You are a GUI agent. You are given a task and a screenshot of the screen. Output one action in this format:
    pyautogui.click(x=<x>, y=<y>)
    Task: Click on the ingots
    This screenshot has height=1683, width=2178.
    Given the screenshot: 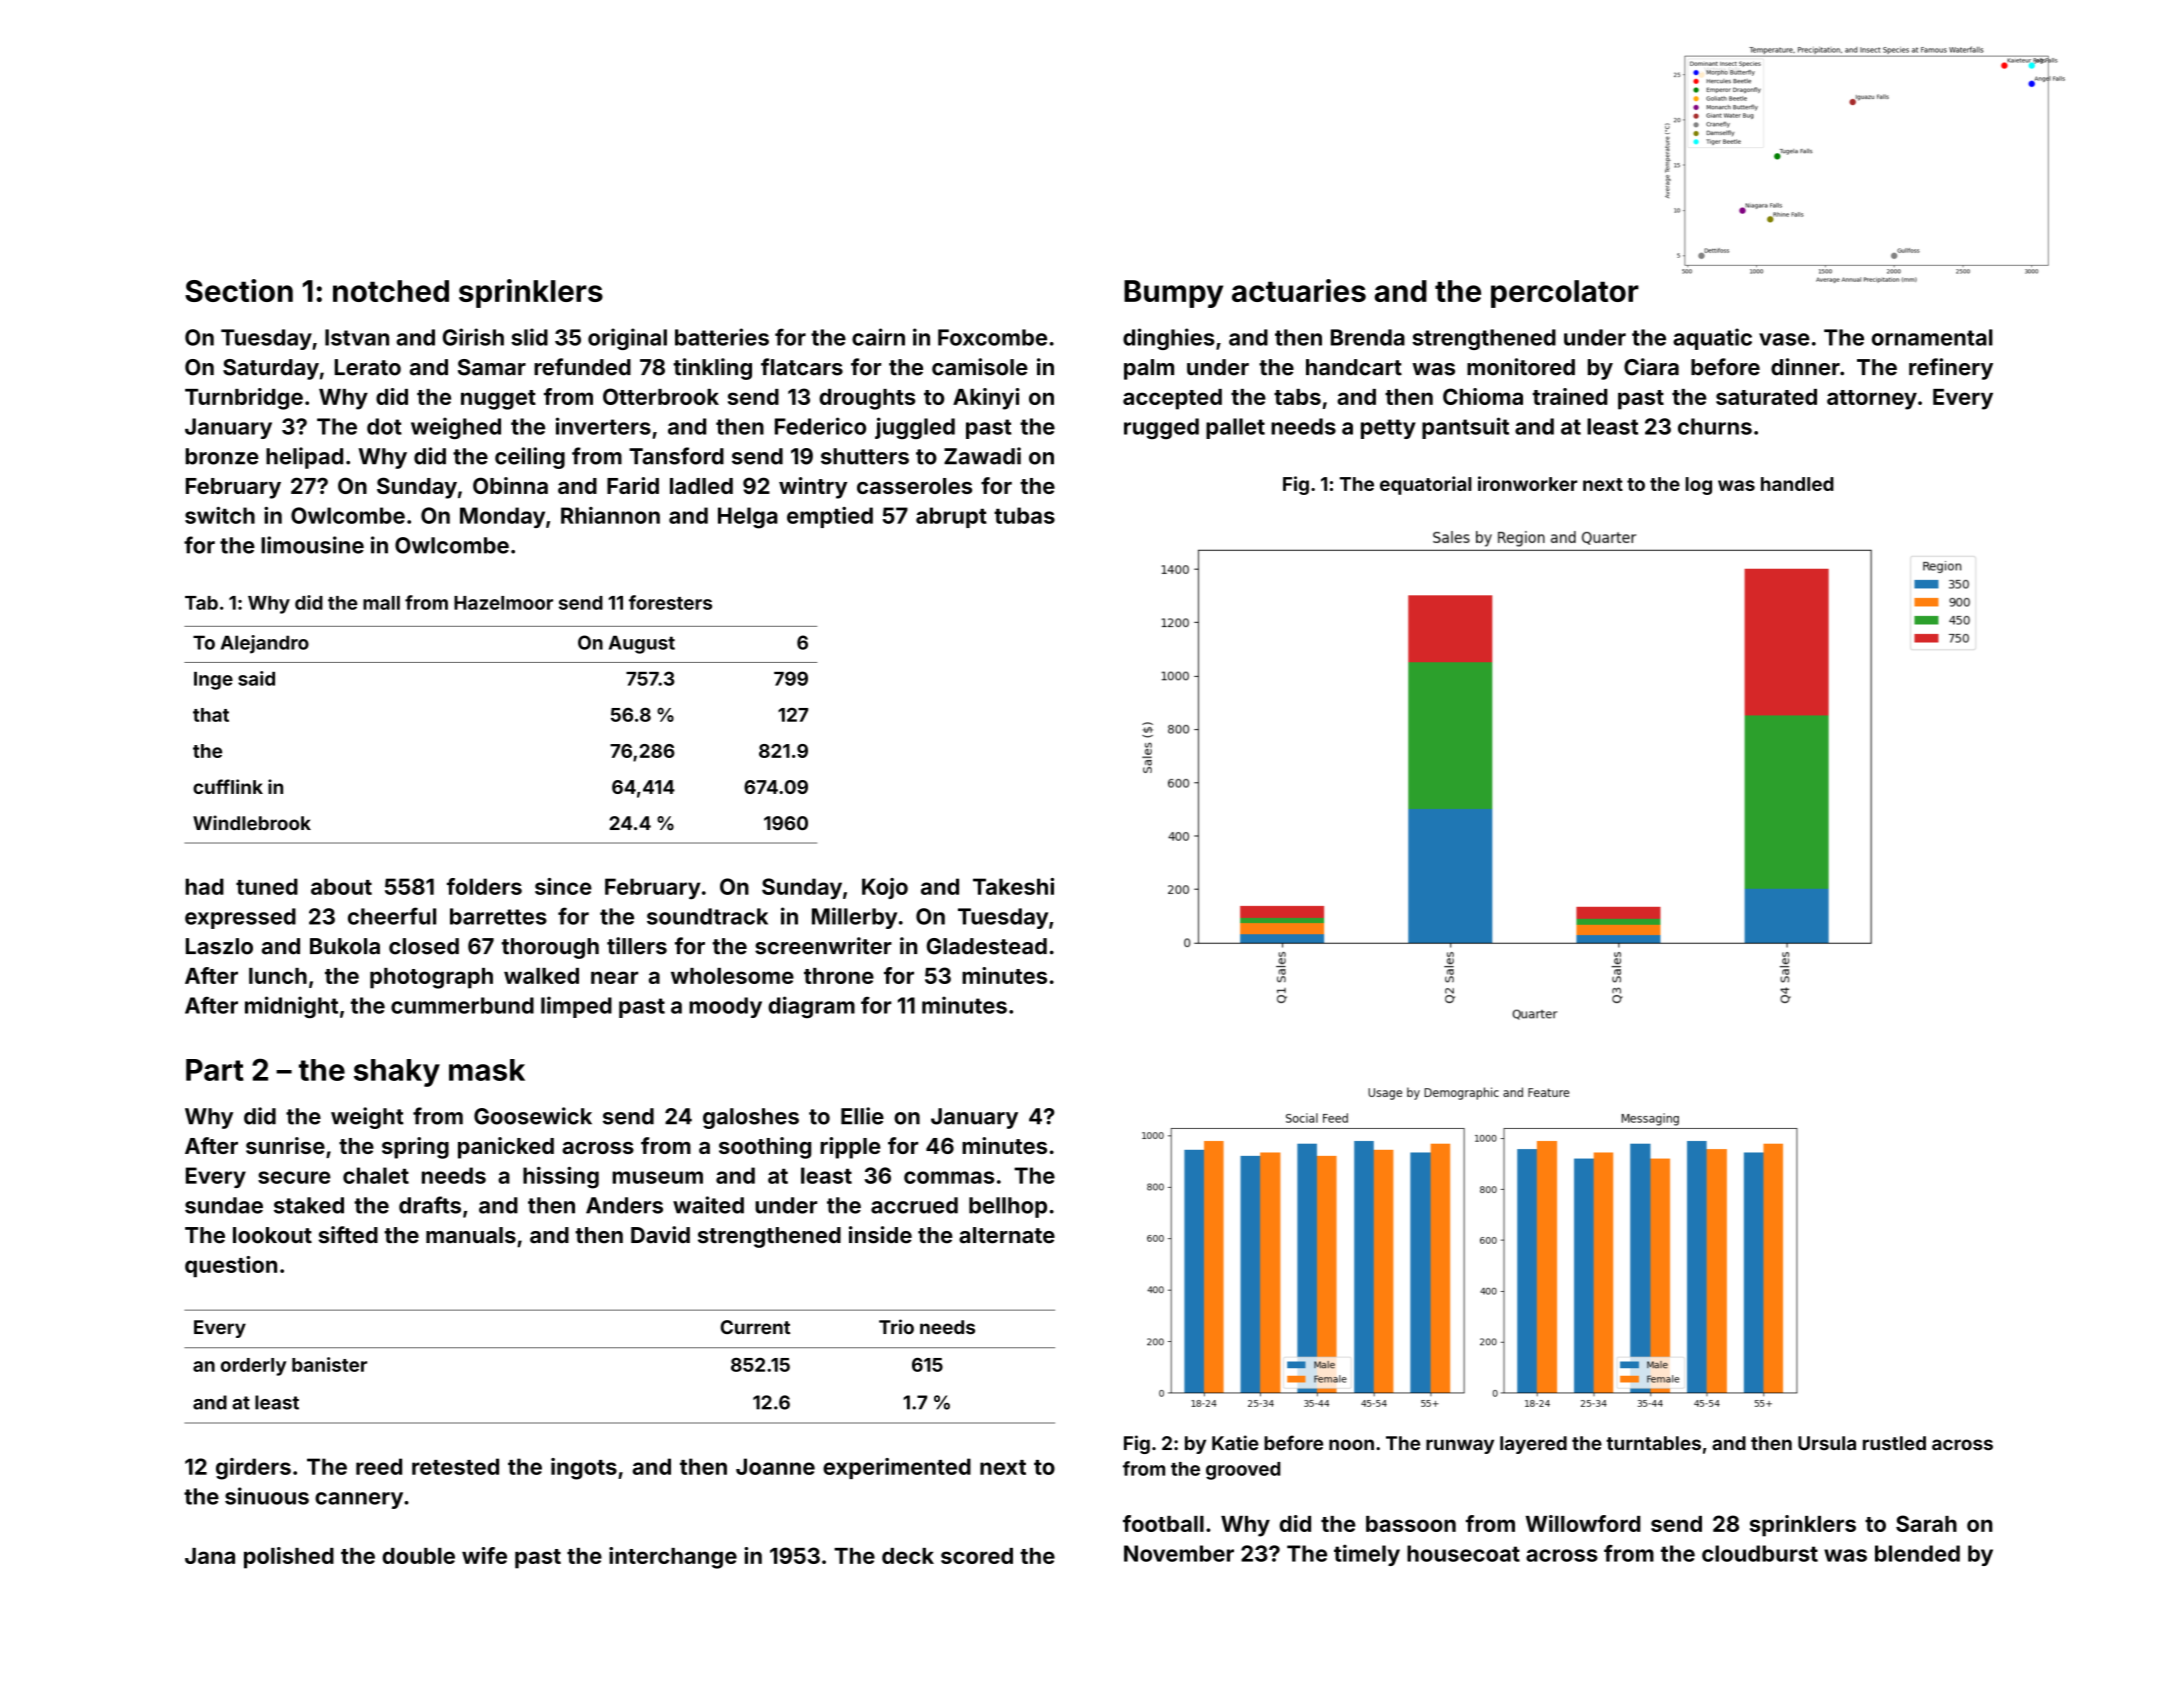 What is the action you would take?
    pyautogui.click(x=584, y=1469)
